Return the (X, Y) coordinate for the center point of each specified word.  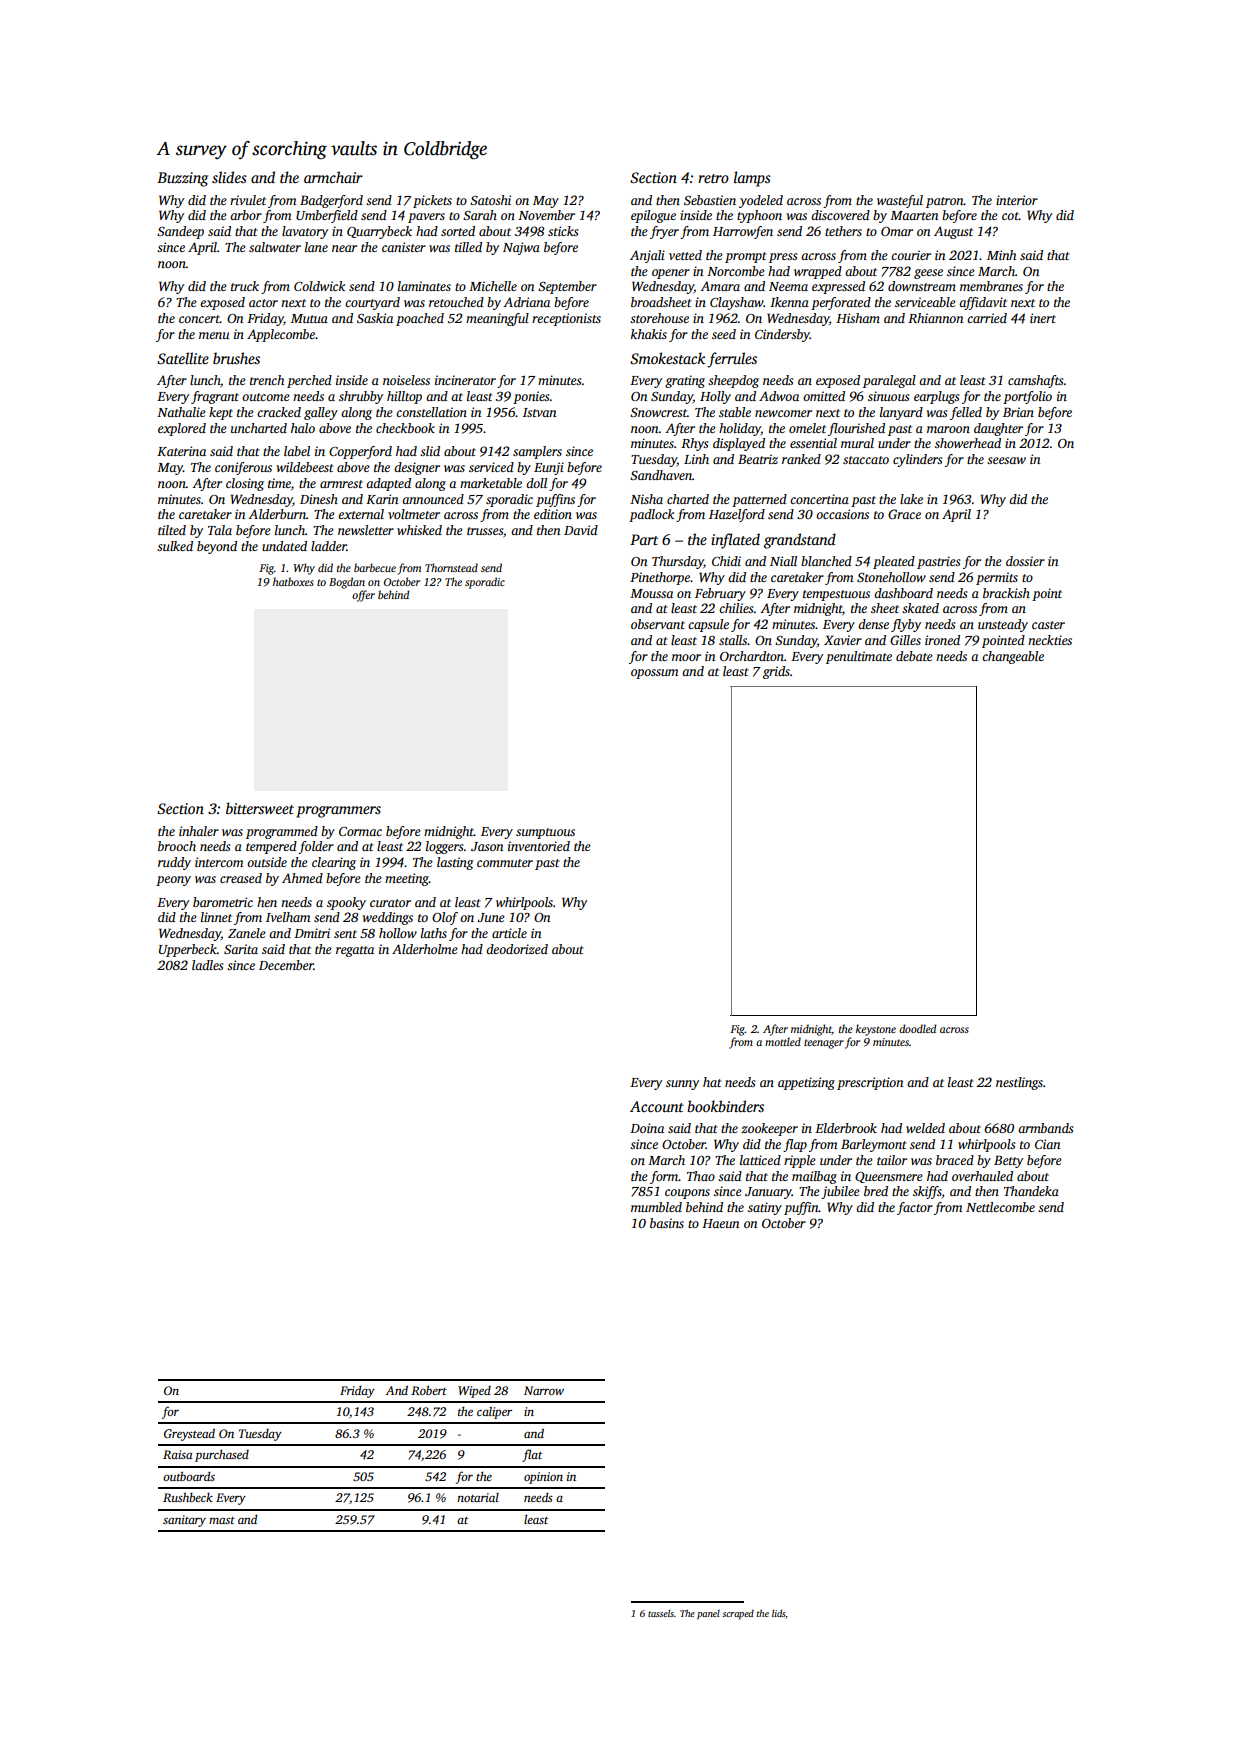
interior (1017, 200)
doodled (918, 1028)
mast (222, 1520)
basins (667, 1223)
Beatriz (758, 459)
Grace (904, 514)
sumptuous (545, 833)
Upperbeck (188, 950)
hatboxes (293, 581)
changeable (1013, 657)
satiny (765, 1208)
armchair (333, 177)
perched (309, 381)
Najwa (521, 248)
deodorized (517, 949)
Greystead (189, 1434)
